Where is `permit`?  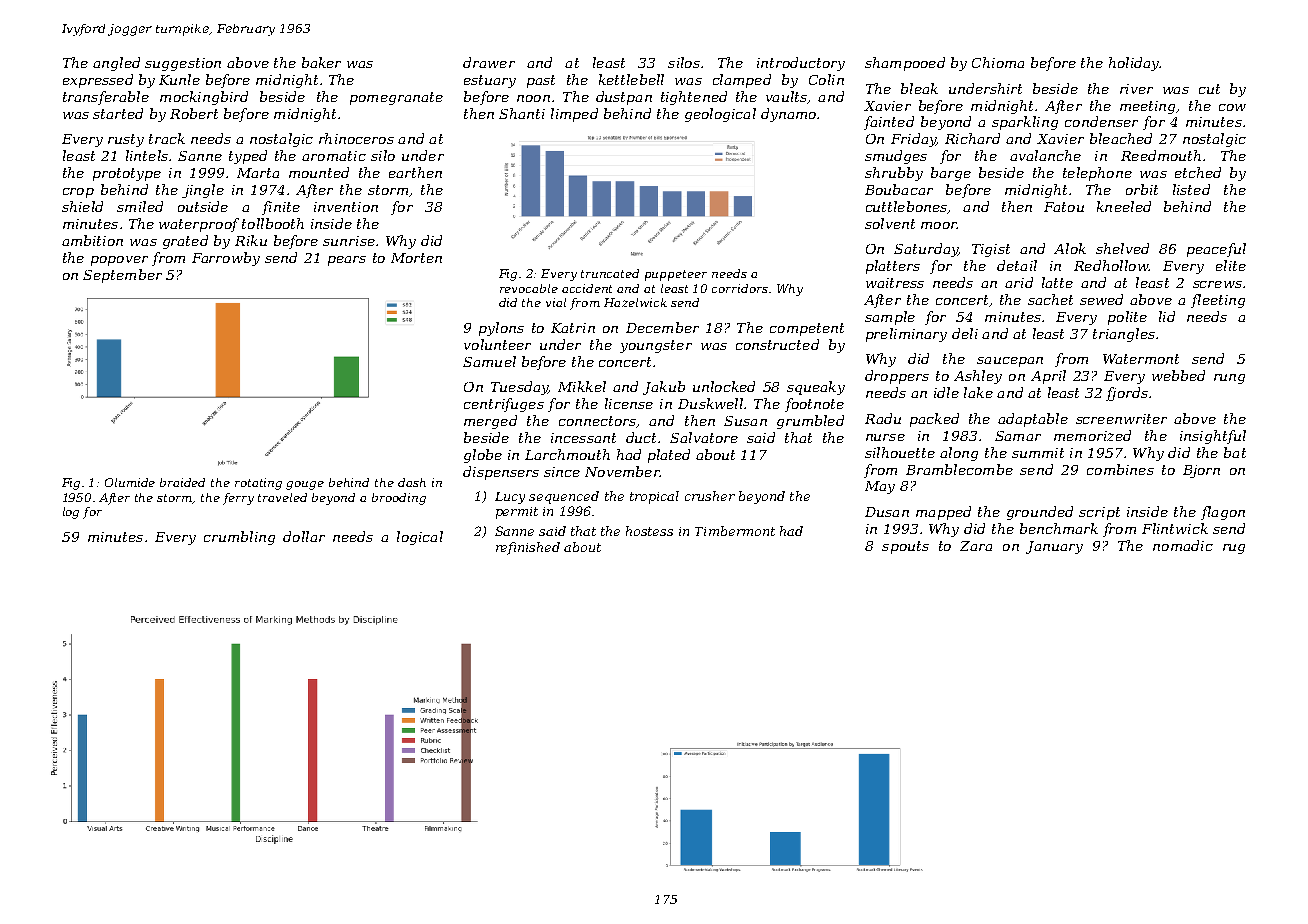
permit is located at coordinates (517, 513).
